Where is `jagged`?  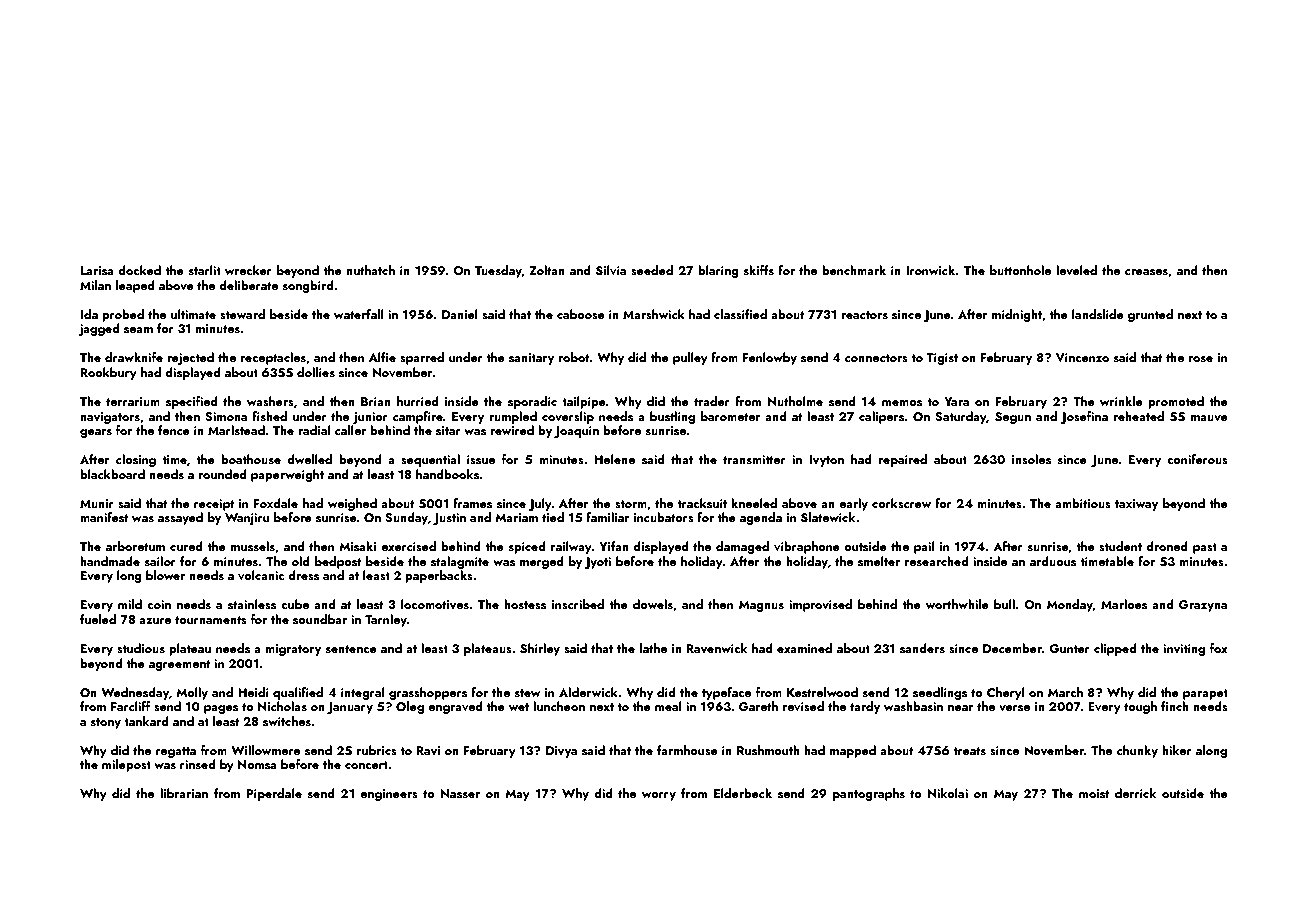
jagged is located at coordinates (99, 329).
